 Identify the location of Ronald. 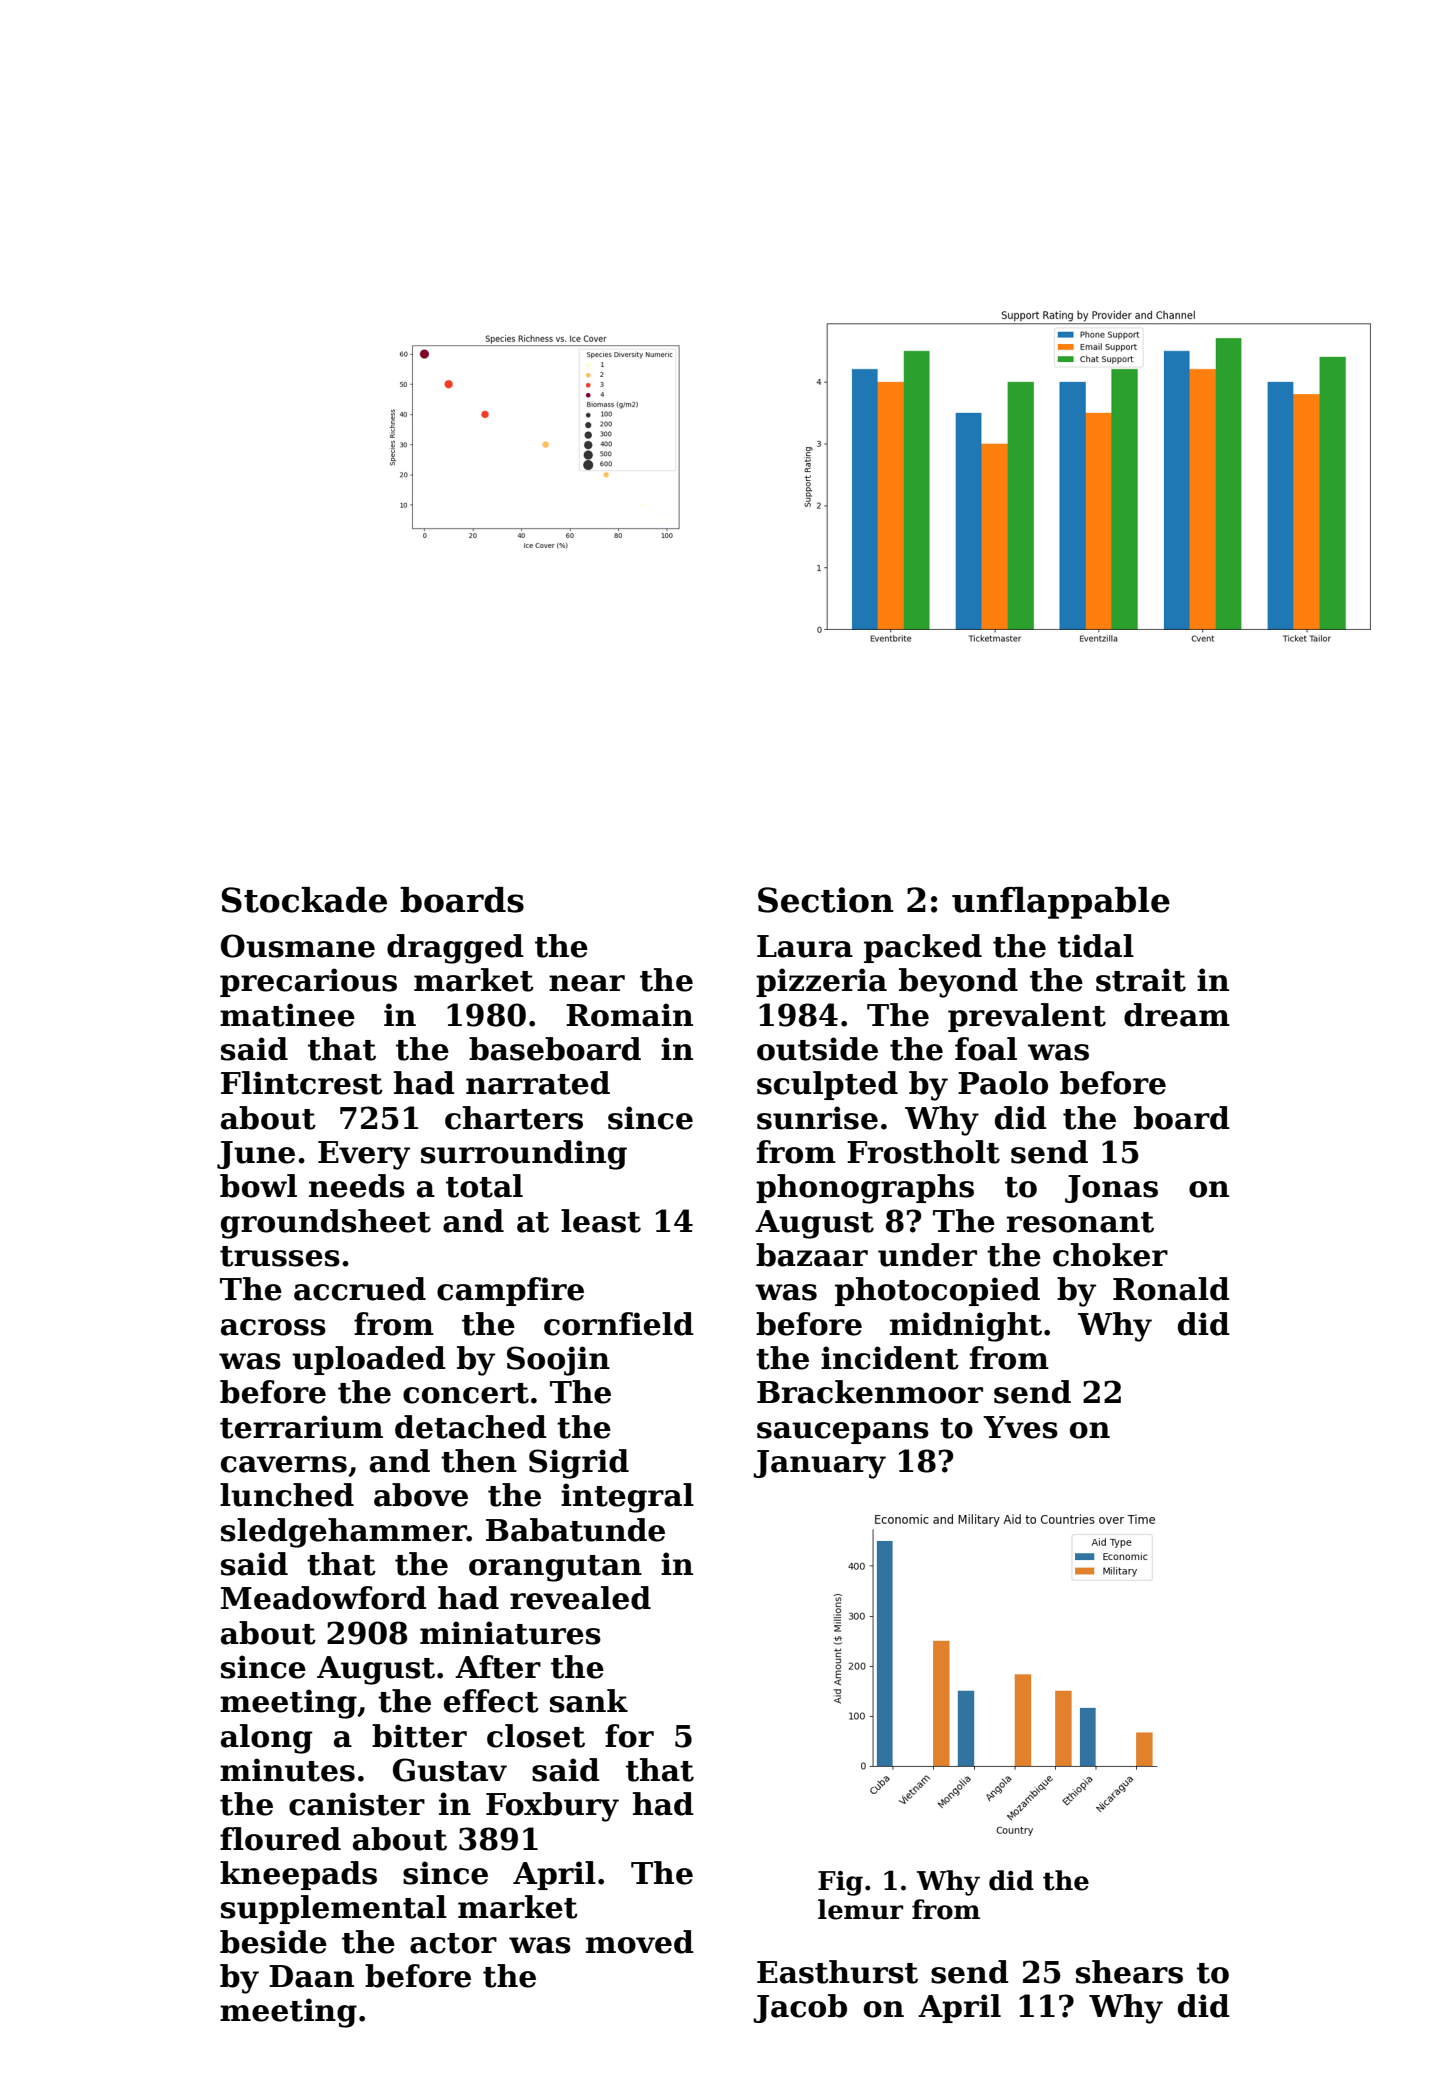
(1171, 1289).
